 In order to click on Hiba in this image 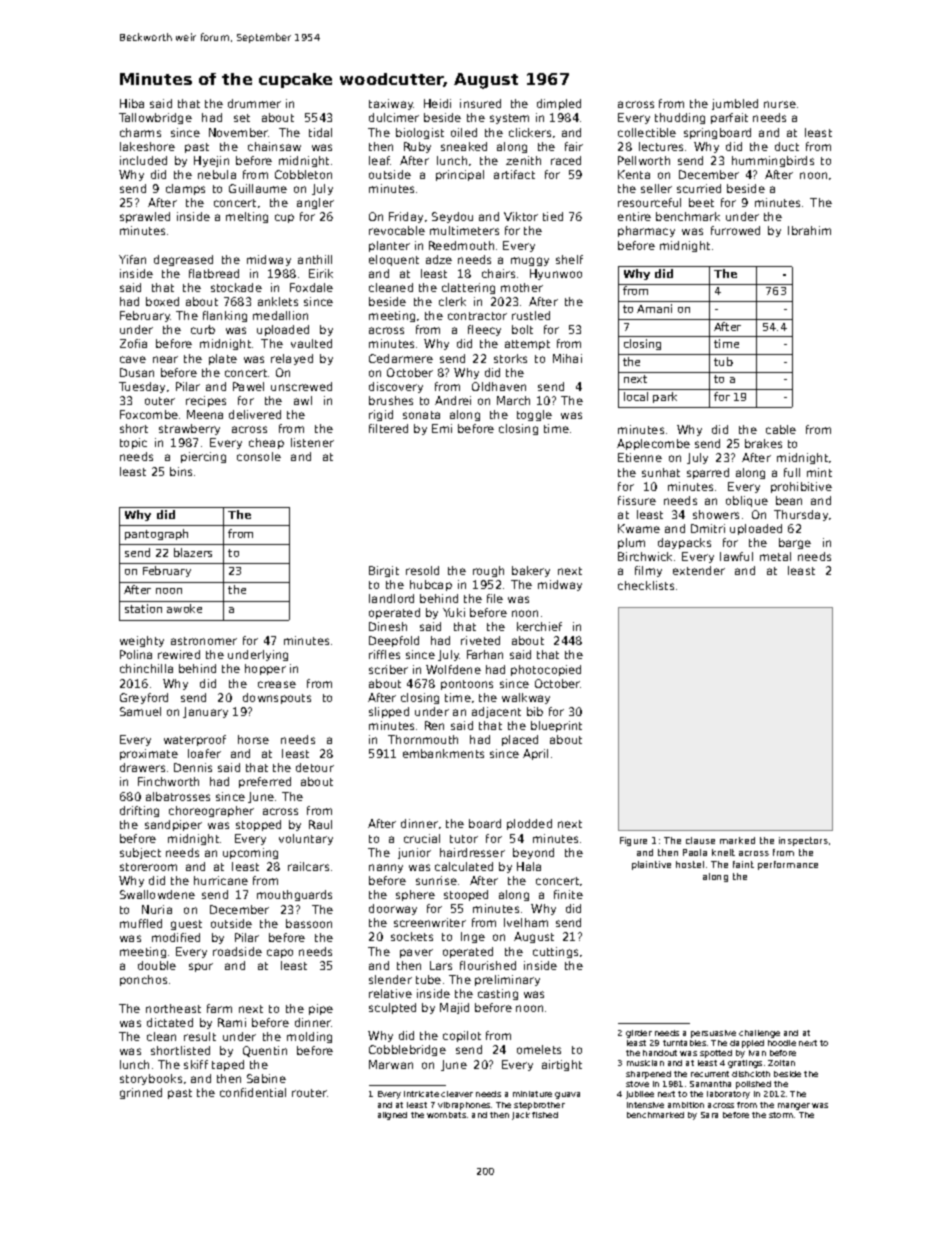, I will do `click(132, 103)`.
